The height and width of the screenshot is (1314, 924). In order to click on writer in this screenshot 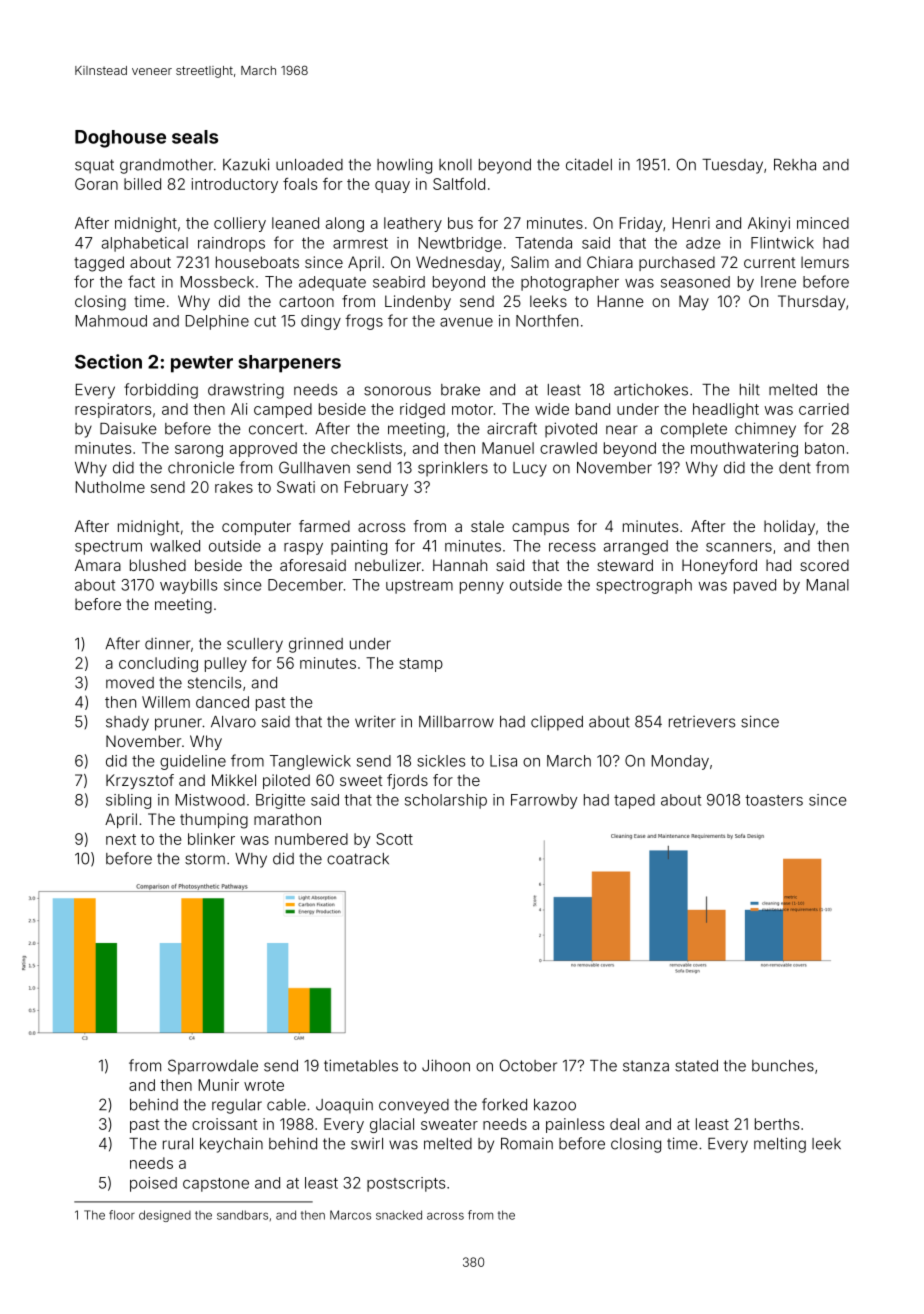, I will do `click(375, 721)`.
